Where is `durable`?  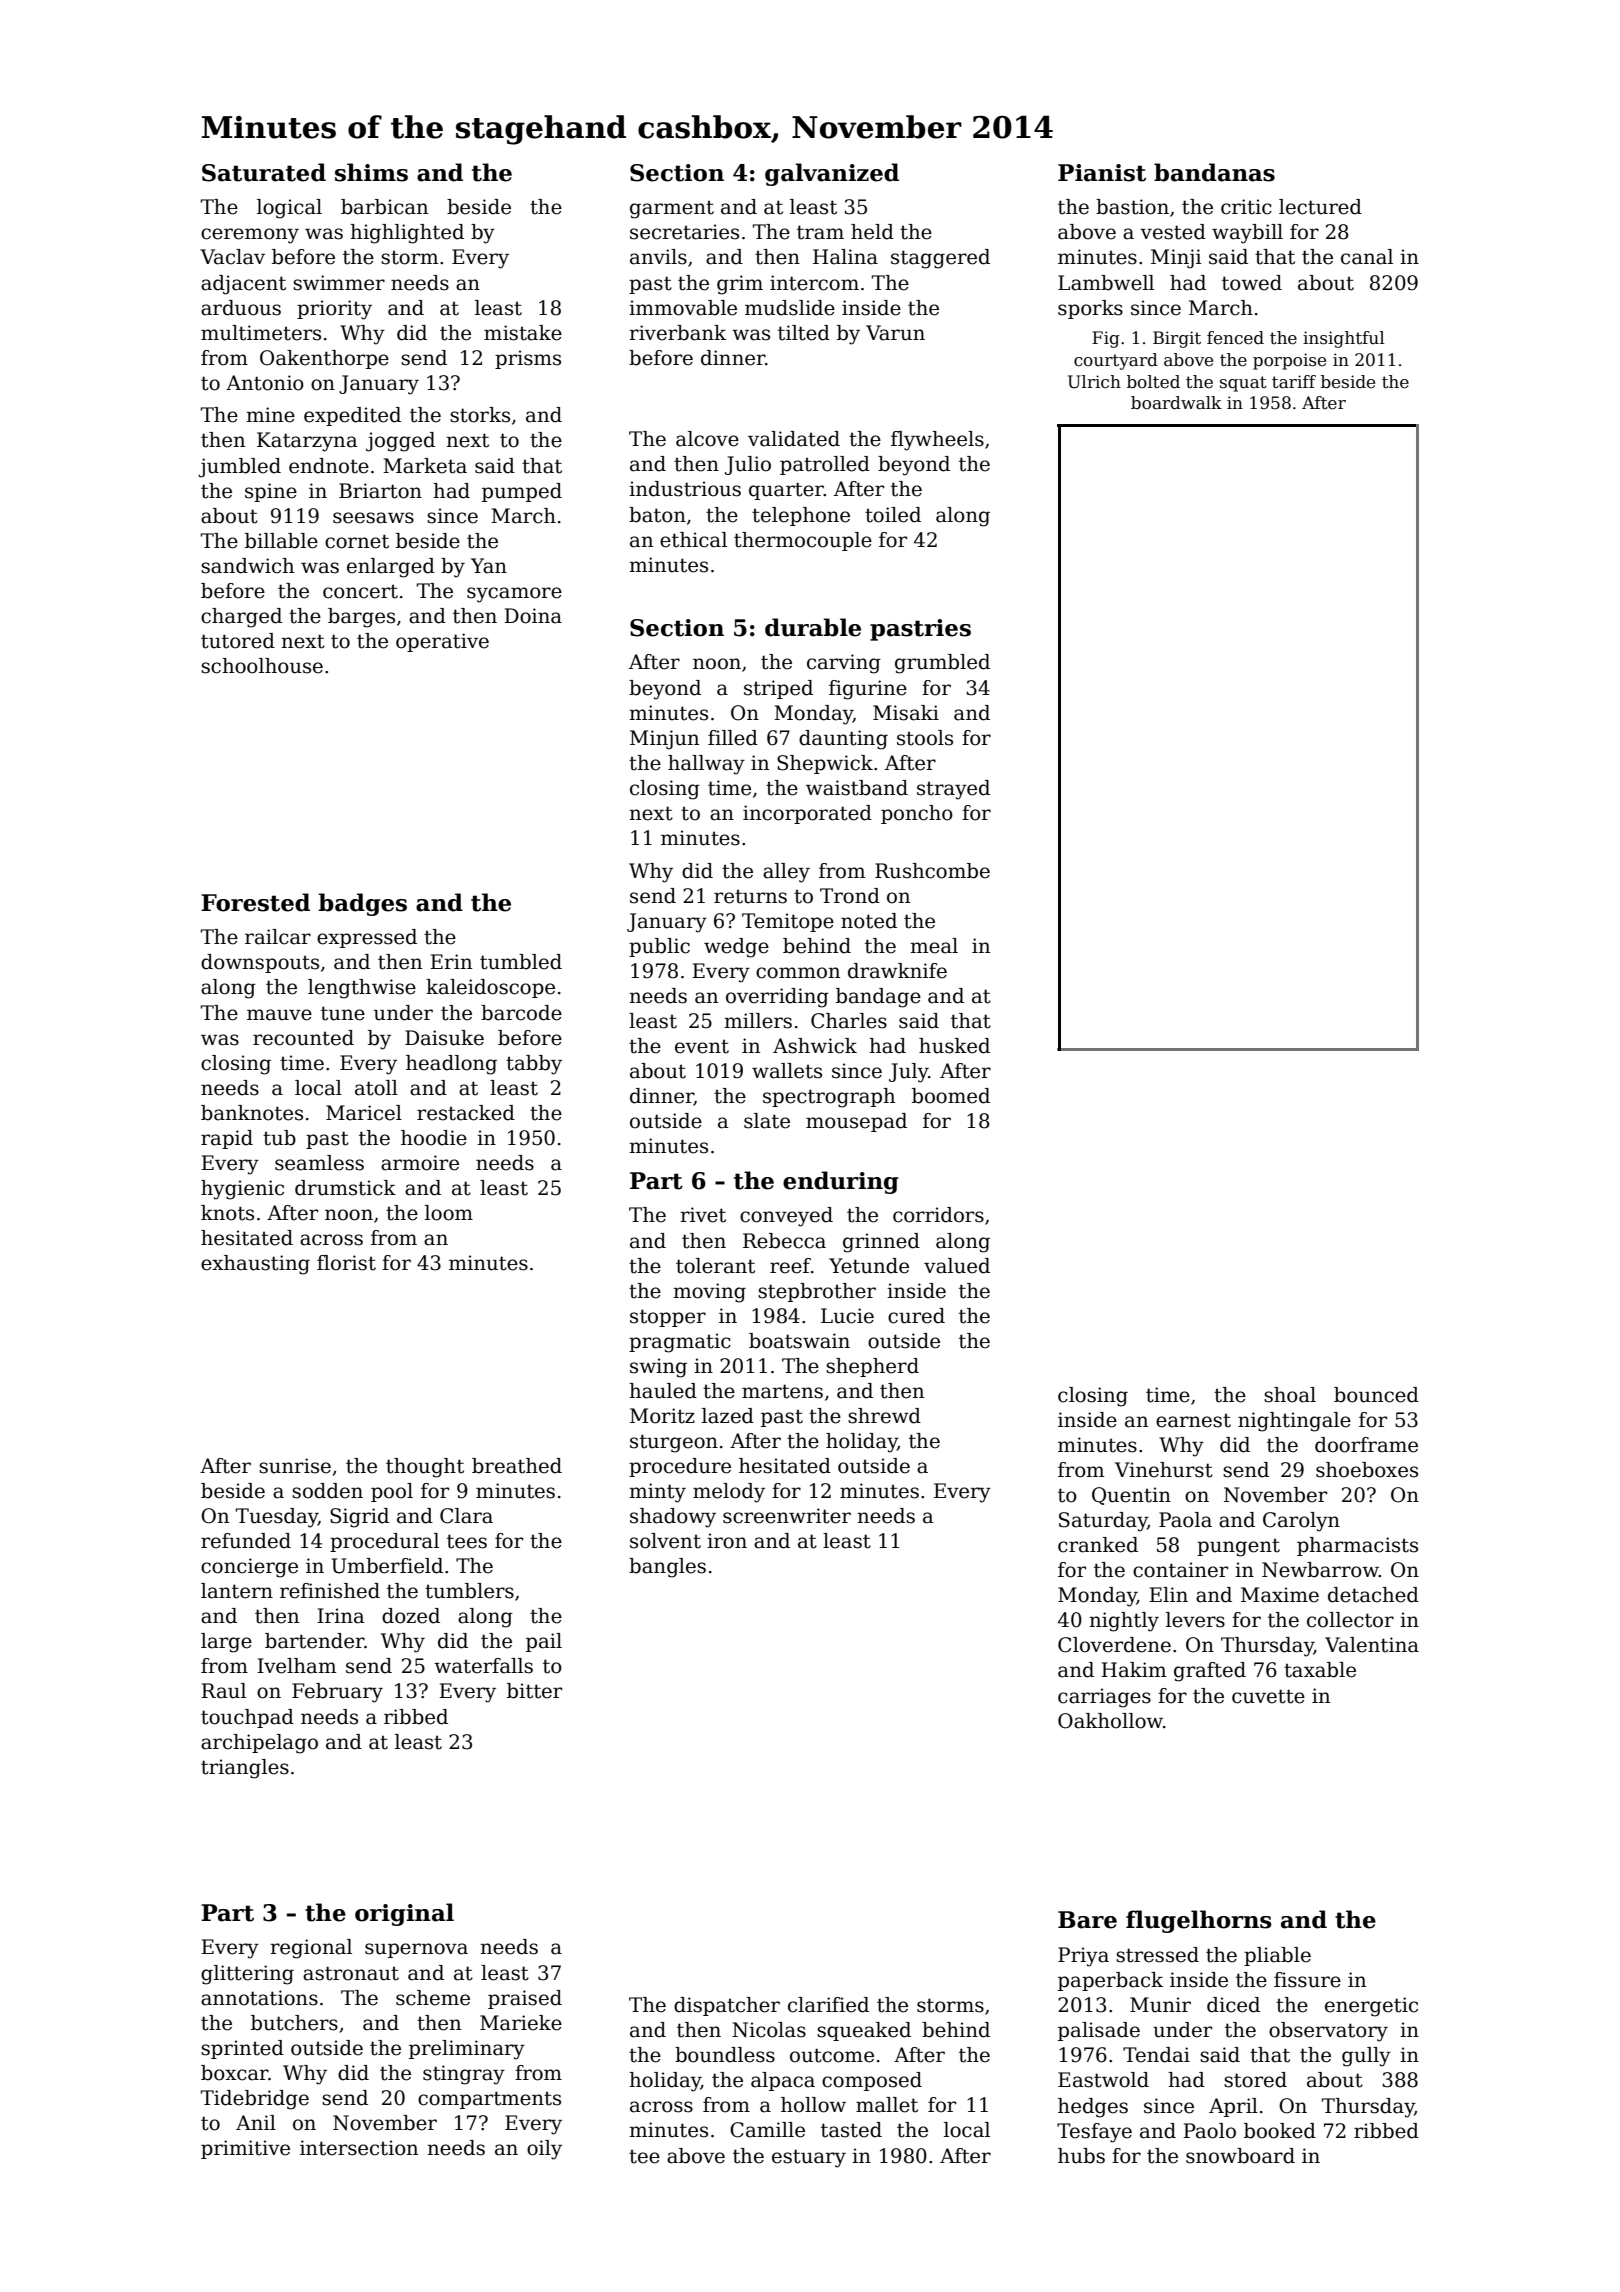 durable is located at coordinates (813, 627).
